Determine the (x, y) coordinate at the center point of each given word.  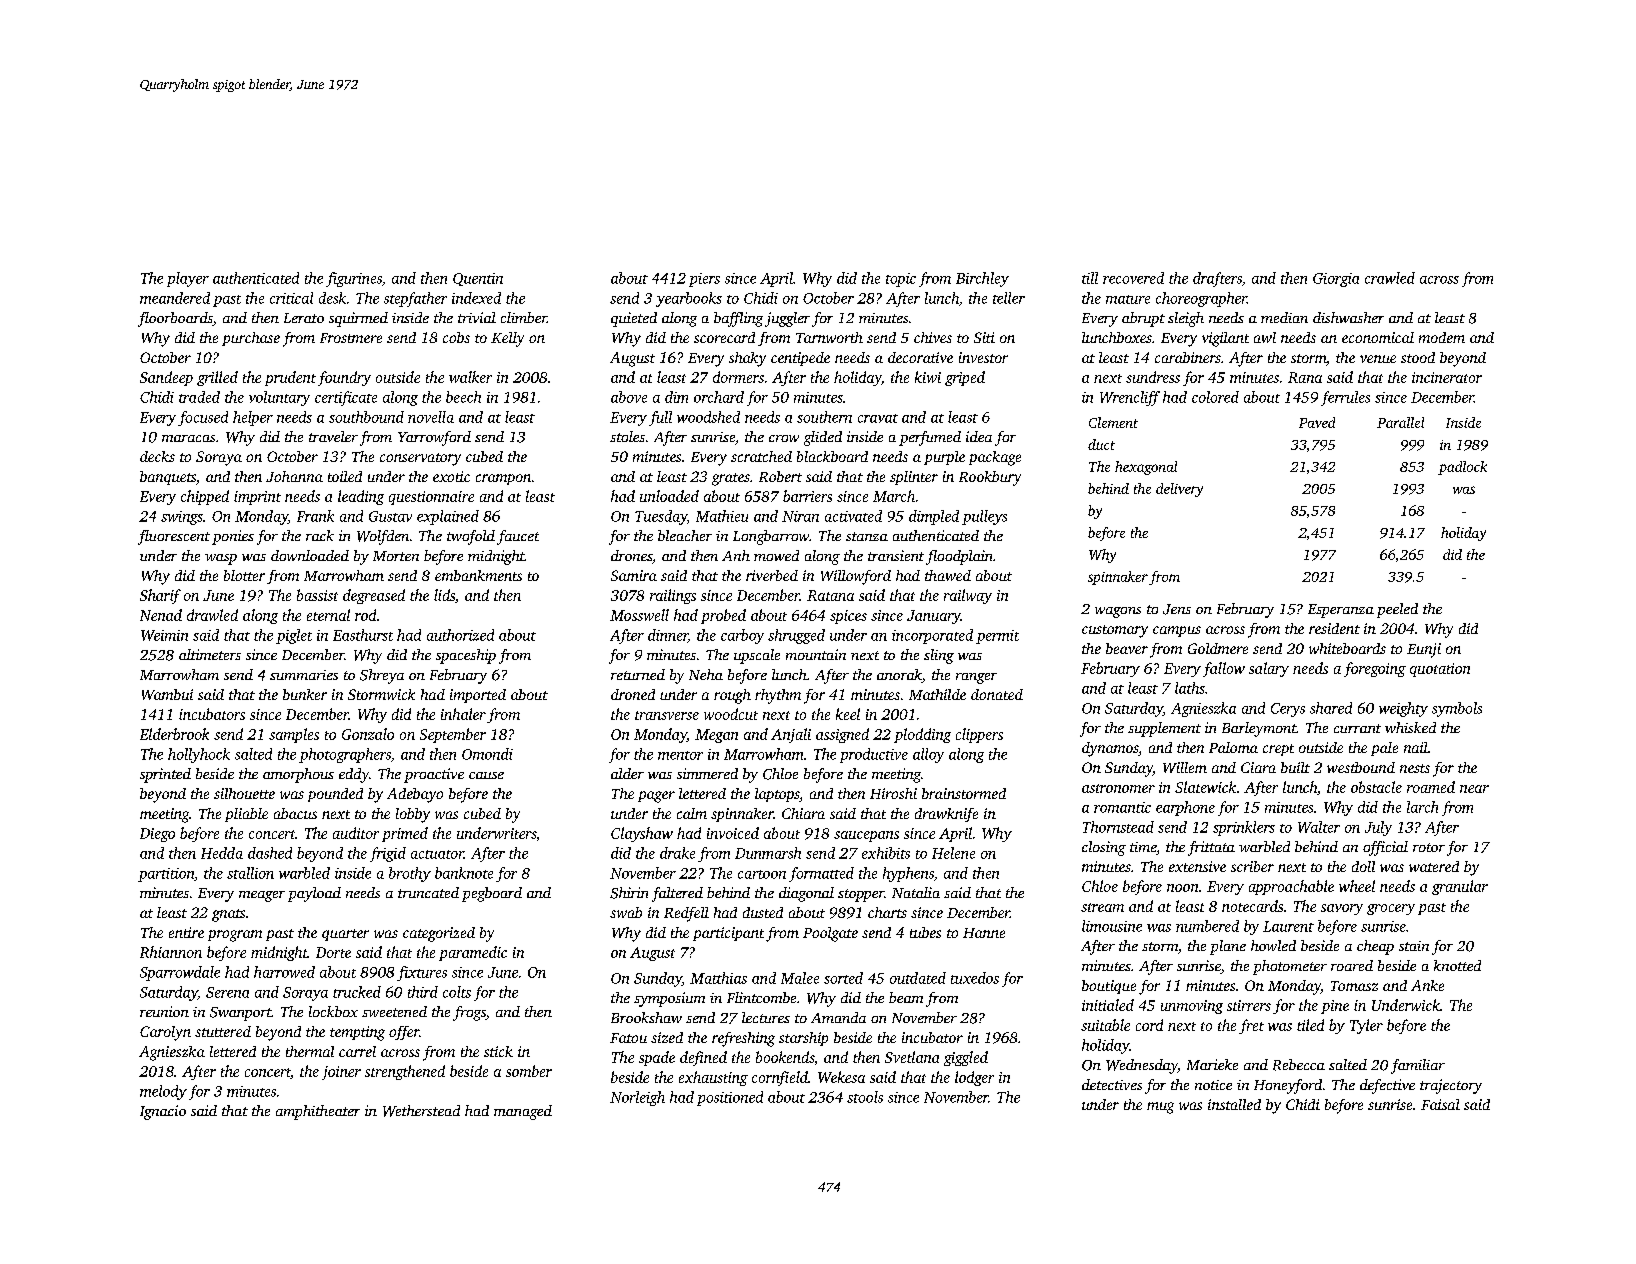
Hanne (984, 933)
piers (704, 280)
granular (1460, 887)
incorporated (932, 636)
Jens (1177, 609)
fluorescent (174, 537)
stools (865, 1097)
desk (332, 298)
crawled (1390, 278)
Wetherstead (421, 1111)
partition (166, 875)
